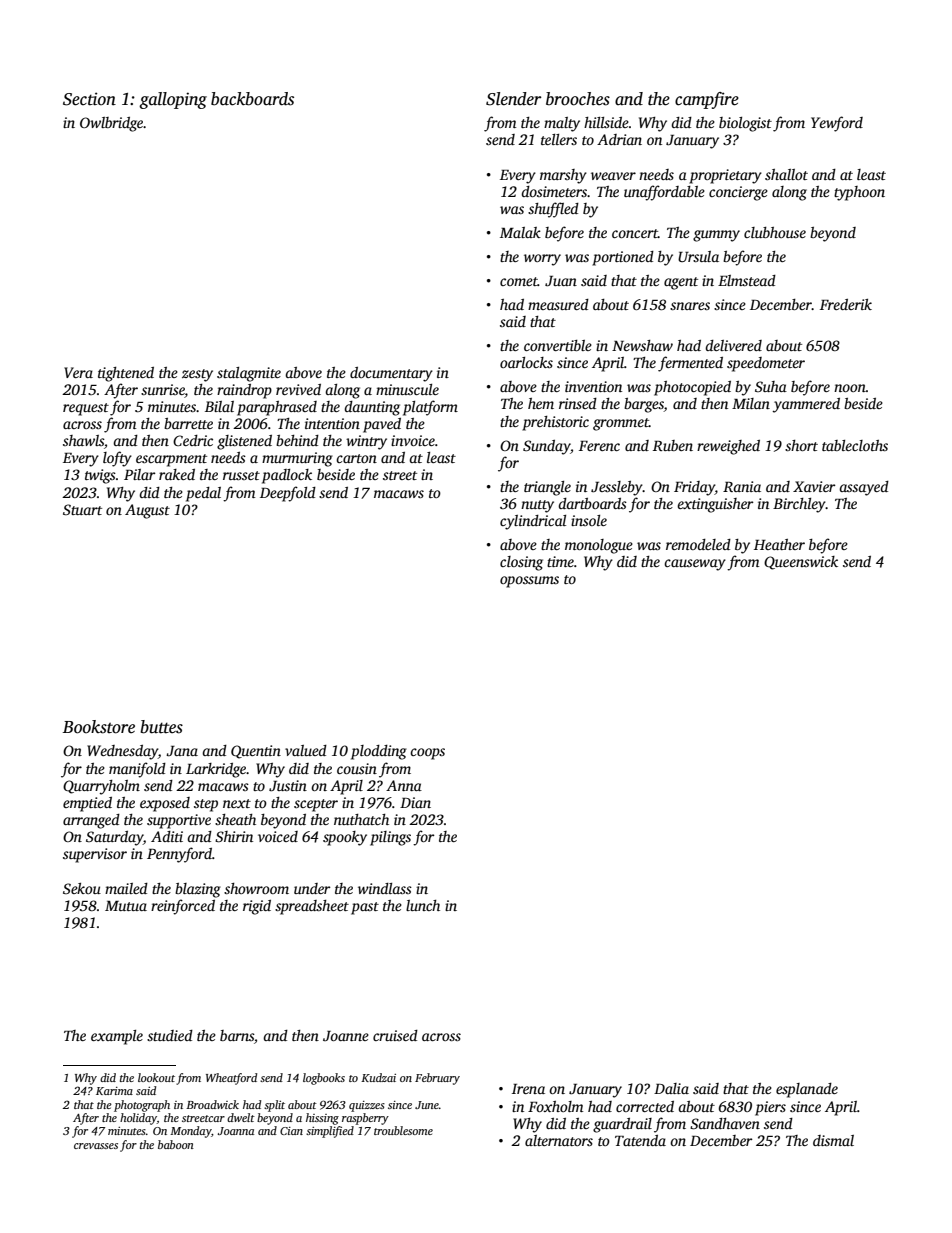  Describe the element at coordinates (183, 907) in the screenshot. I see `reinforced` at that location.
